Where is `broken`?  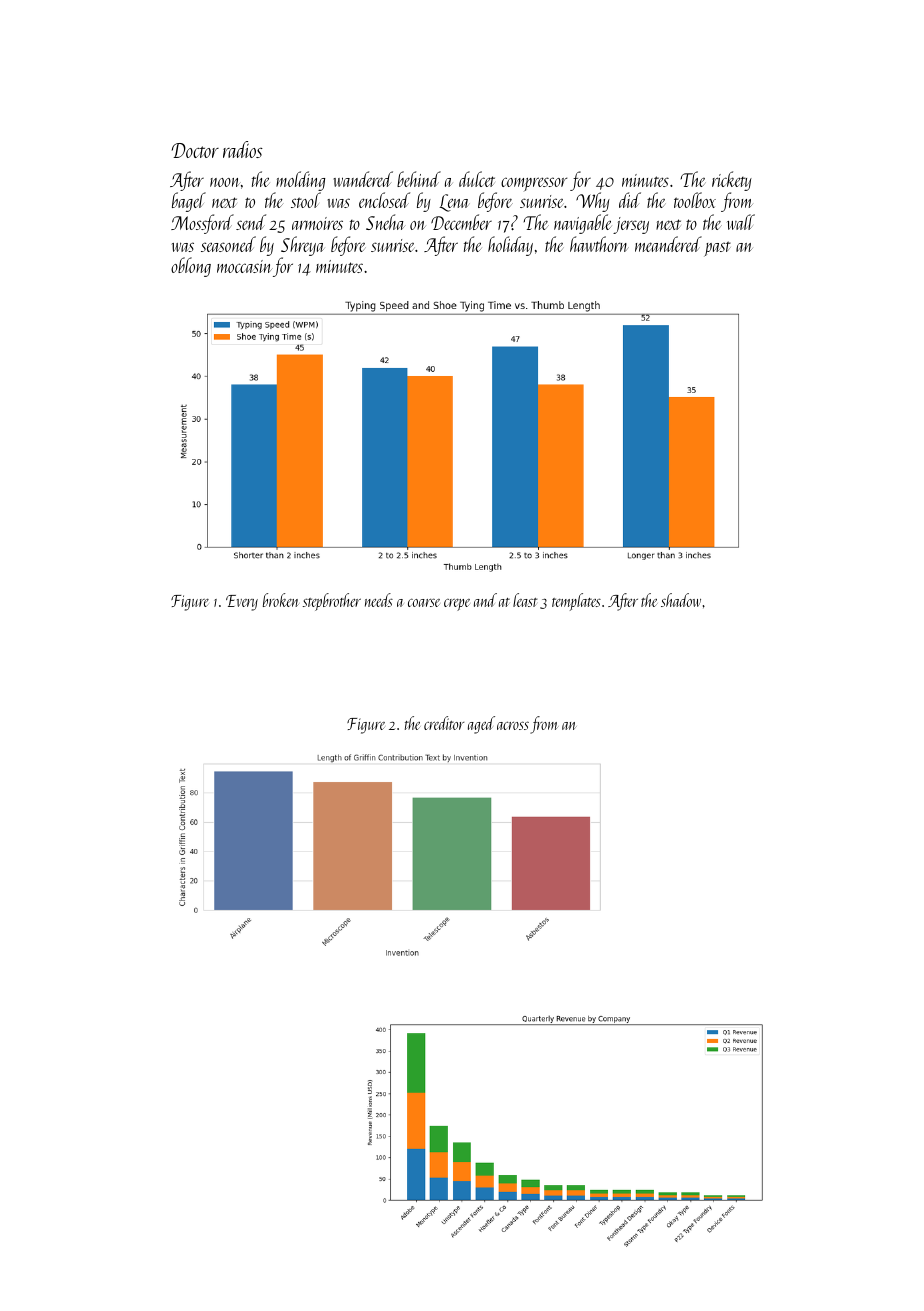 broken is located at coordinates (281, 600).
